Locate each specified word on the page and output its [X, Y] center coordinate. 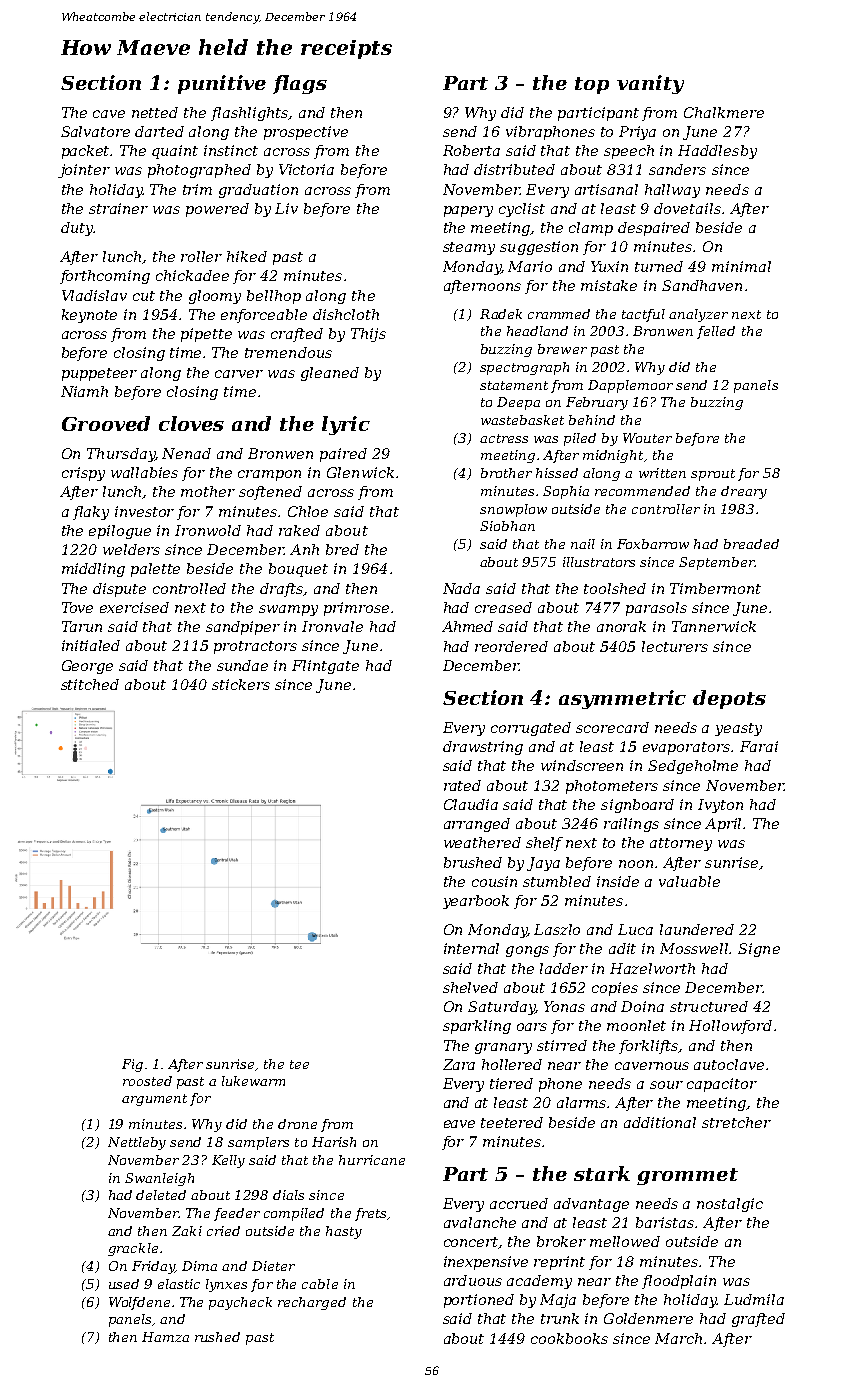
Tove [77, 607]
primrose [356, 609]
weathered [482, 842]
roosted [147, 1081]
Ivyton [720, 806]
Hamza [165, 1337]
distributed [514, 169]
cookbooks [569, 1338]
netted [155, 112]
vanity [650, 84]
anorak [621, 626]
